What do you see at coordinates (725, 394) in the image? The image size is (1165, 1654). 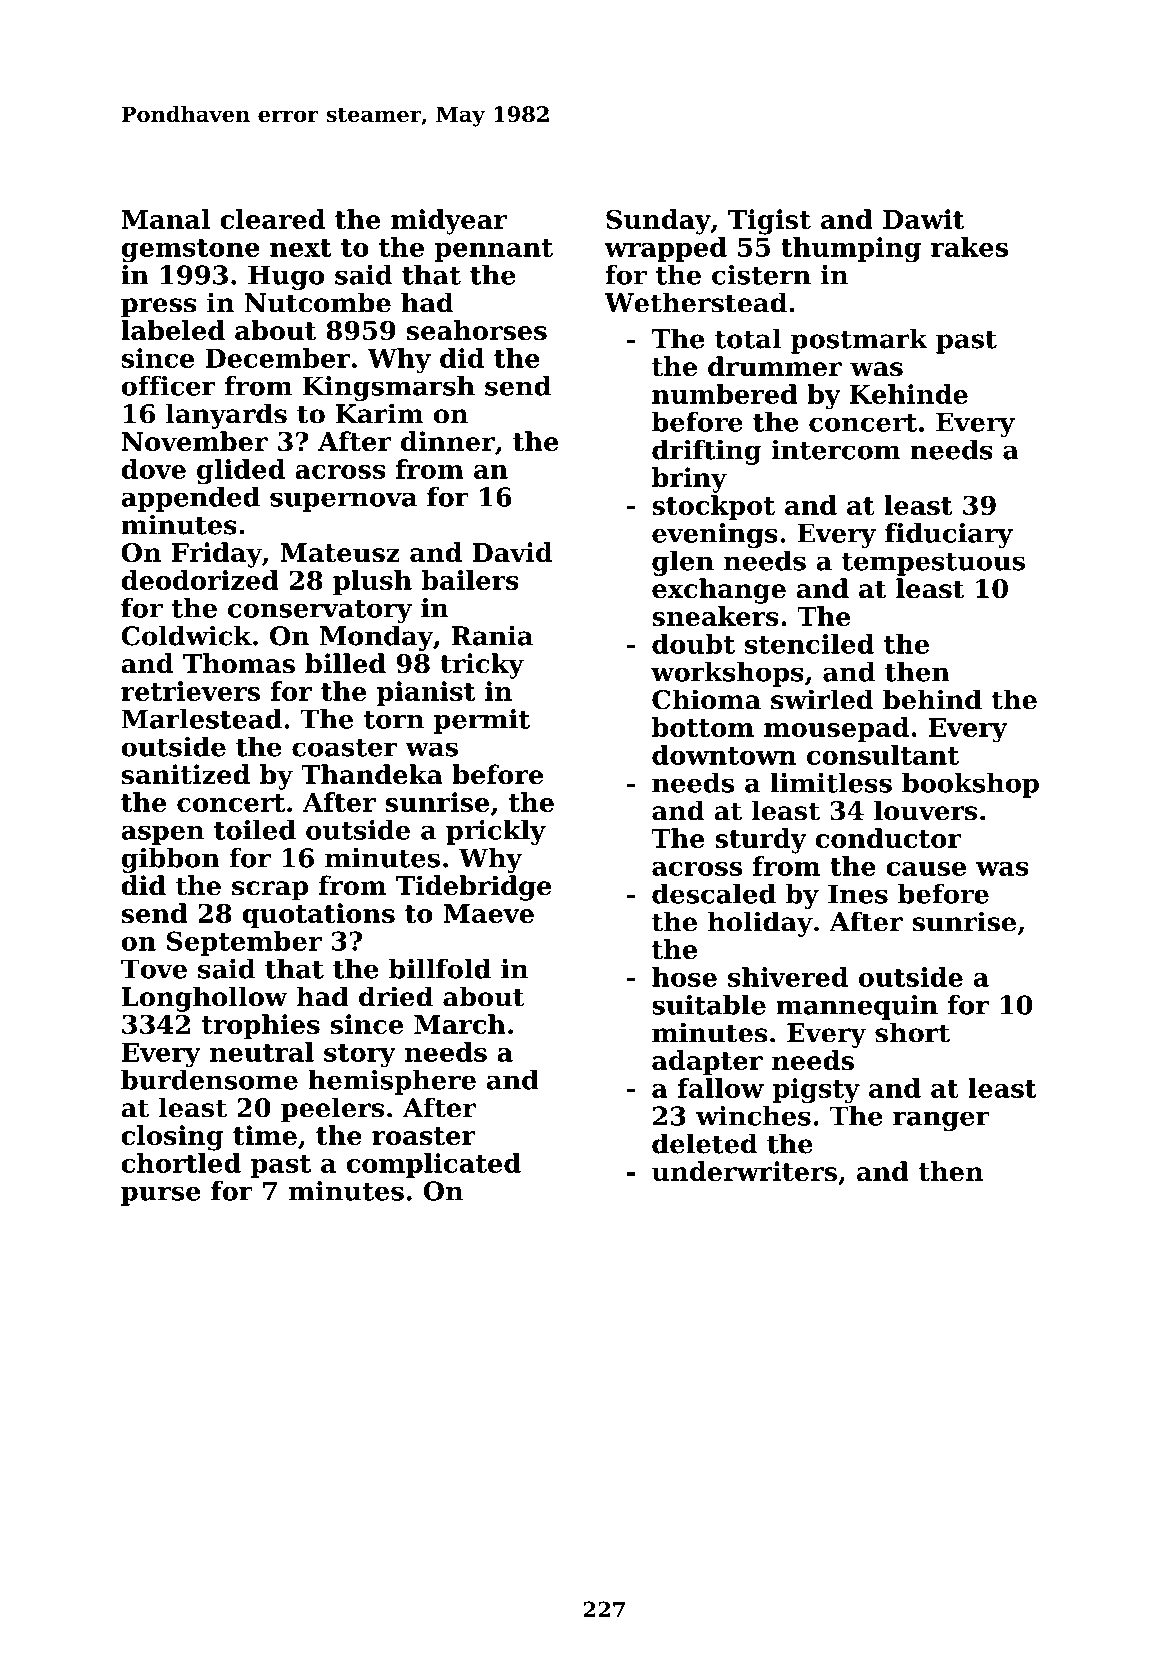 I see `numbered` at bounding box center [725, 394].
